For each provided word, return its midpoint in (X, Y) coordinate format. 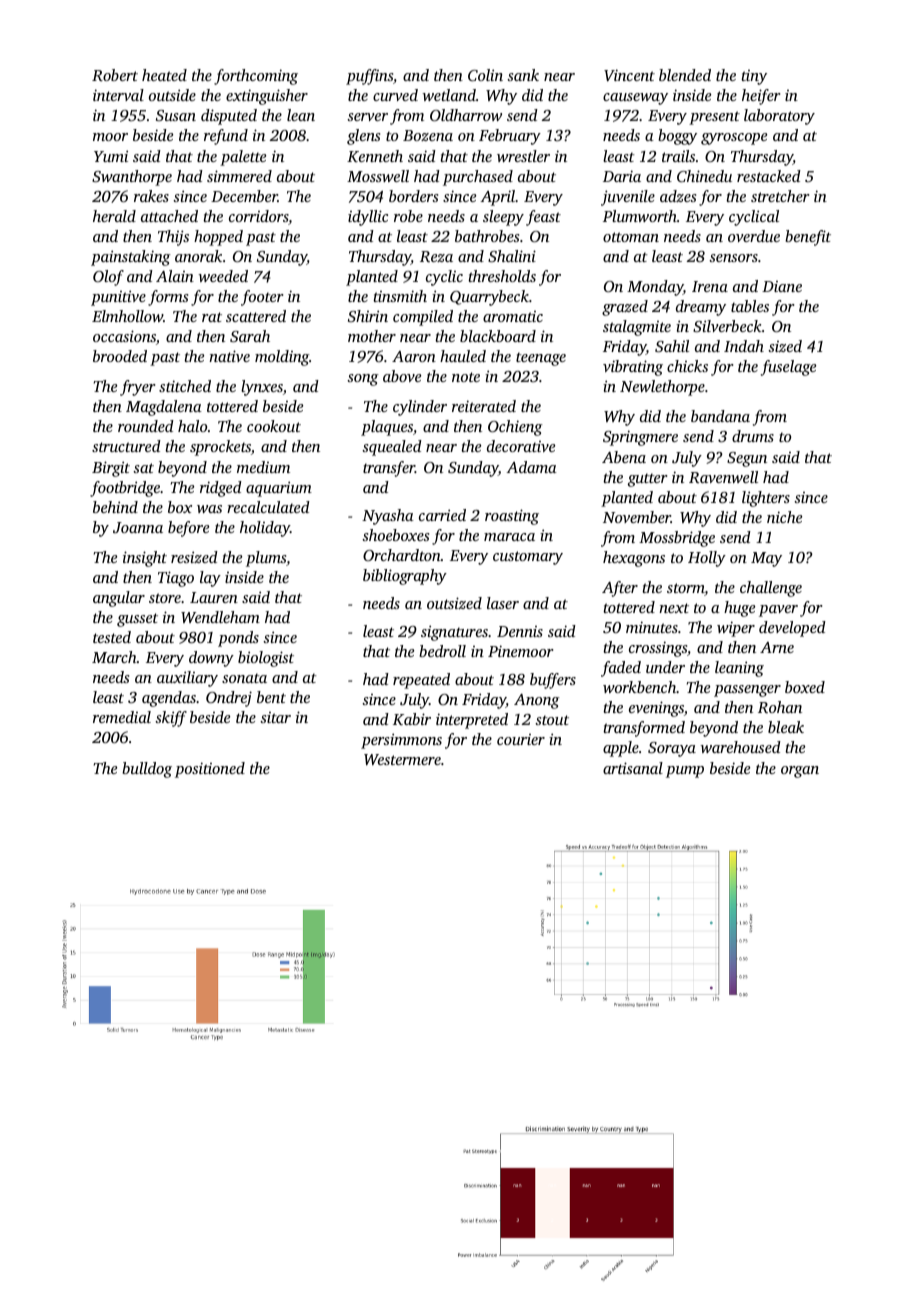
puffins (369, 77)
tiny (754, 77)
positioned (210, 770)
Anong (537, 701)
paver (778, 611)
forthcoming (256, 77)
